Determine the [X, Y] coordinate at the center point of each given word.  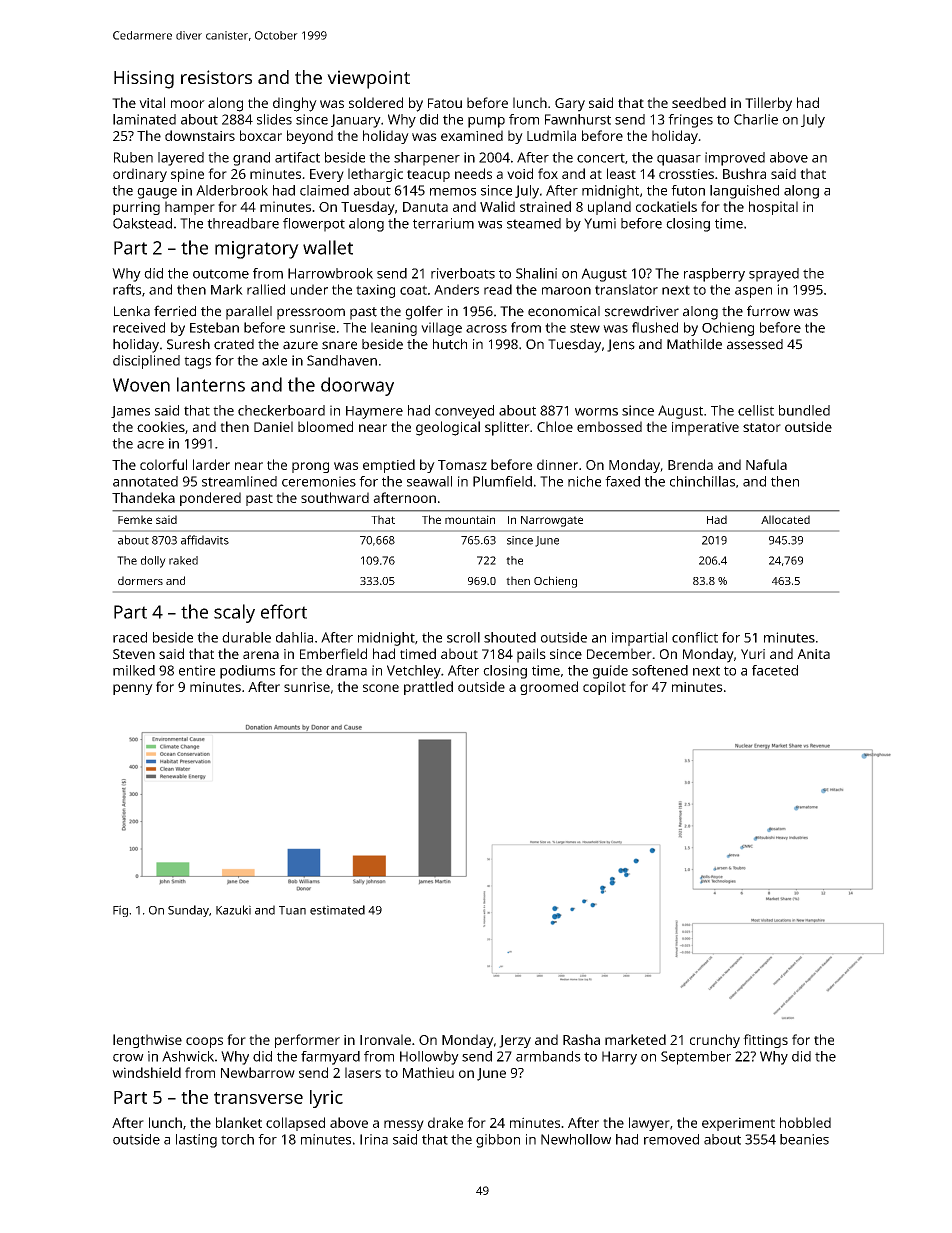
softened [660, 670]
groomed [549, 688]
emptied [389, 466]
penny [133, 689]
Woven [141, 385]
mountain [470, 519]
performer [307, 1041]
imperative [705, 429]
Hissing [144, 79]
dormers [140, 580]
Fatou [445, 103]
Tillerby [768, 104]
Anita [813, 654]
